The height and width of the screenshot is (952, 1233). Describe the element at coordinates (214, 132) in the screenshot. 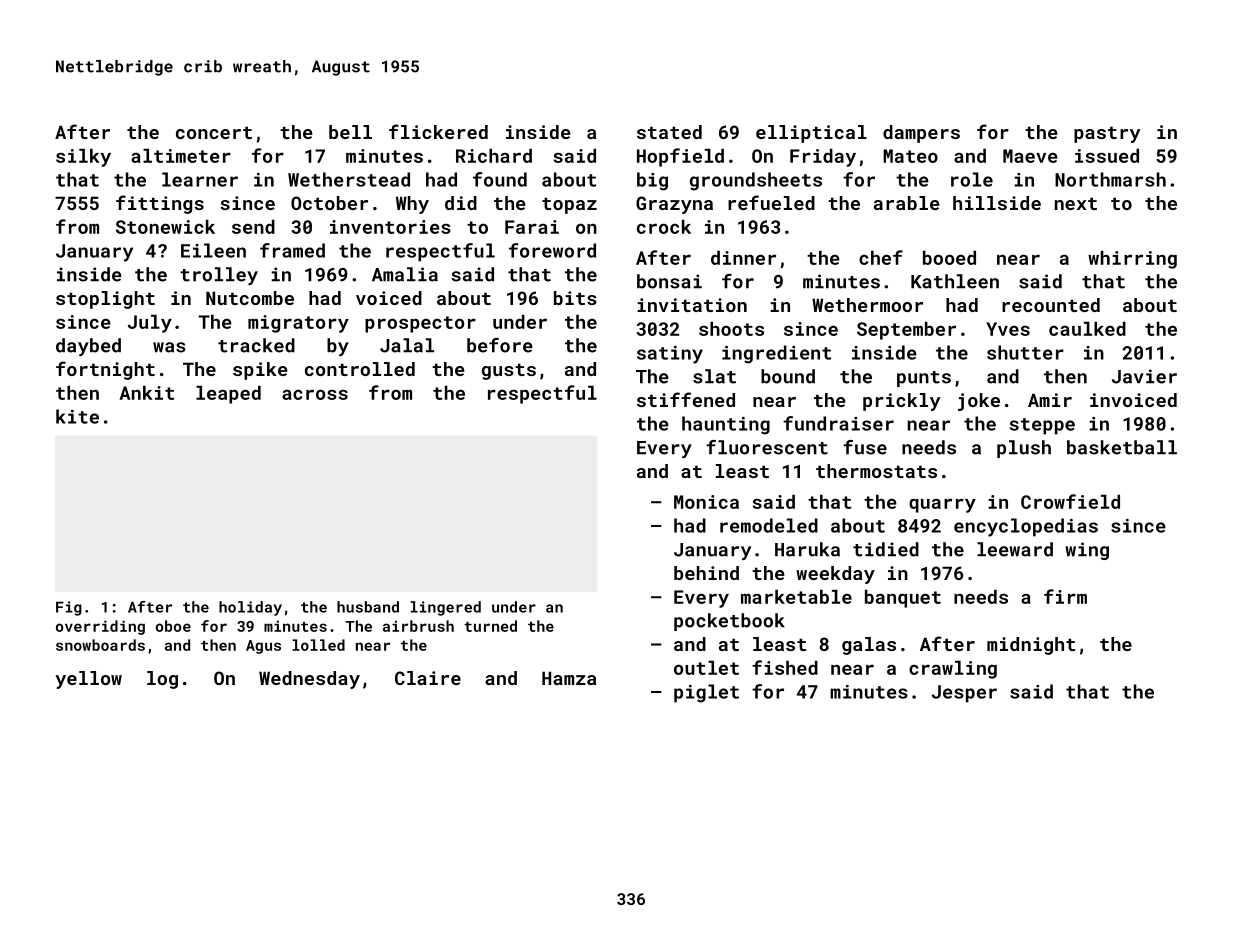

I see `concert` at that location.
